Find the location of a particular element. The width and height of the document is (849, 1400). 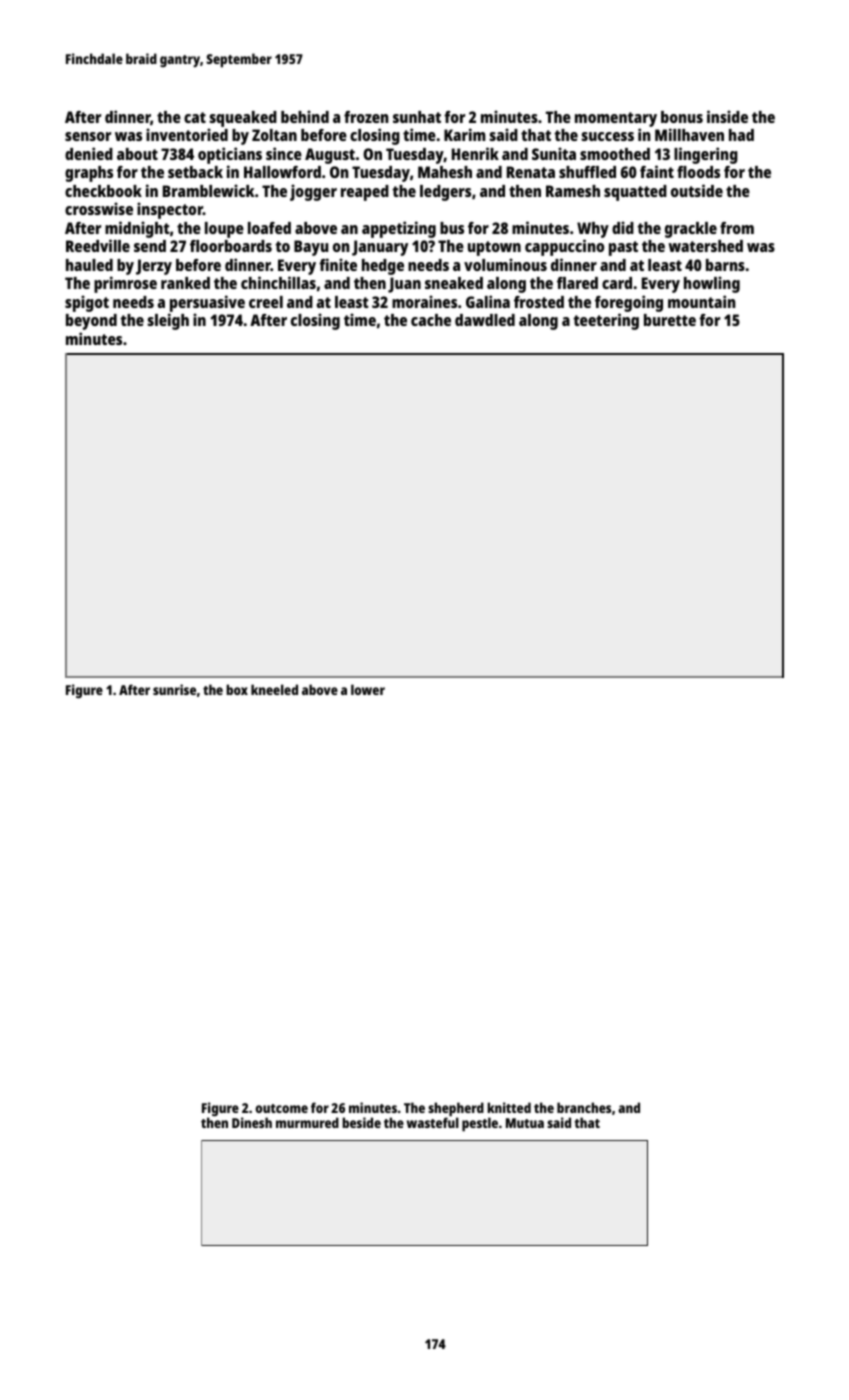

from is located at coordinates (737, 228).
